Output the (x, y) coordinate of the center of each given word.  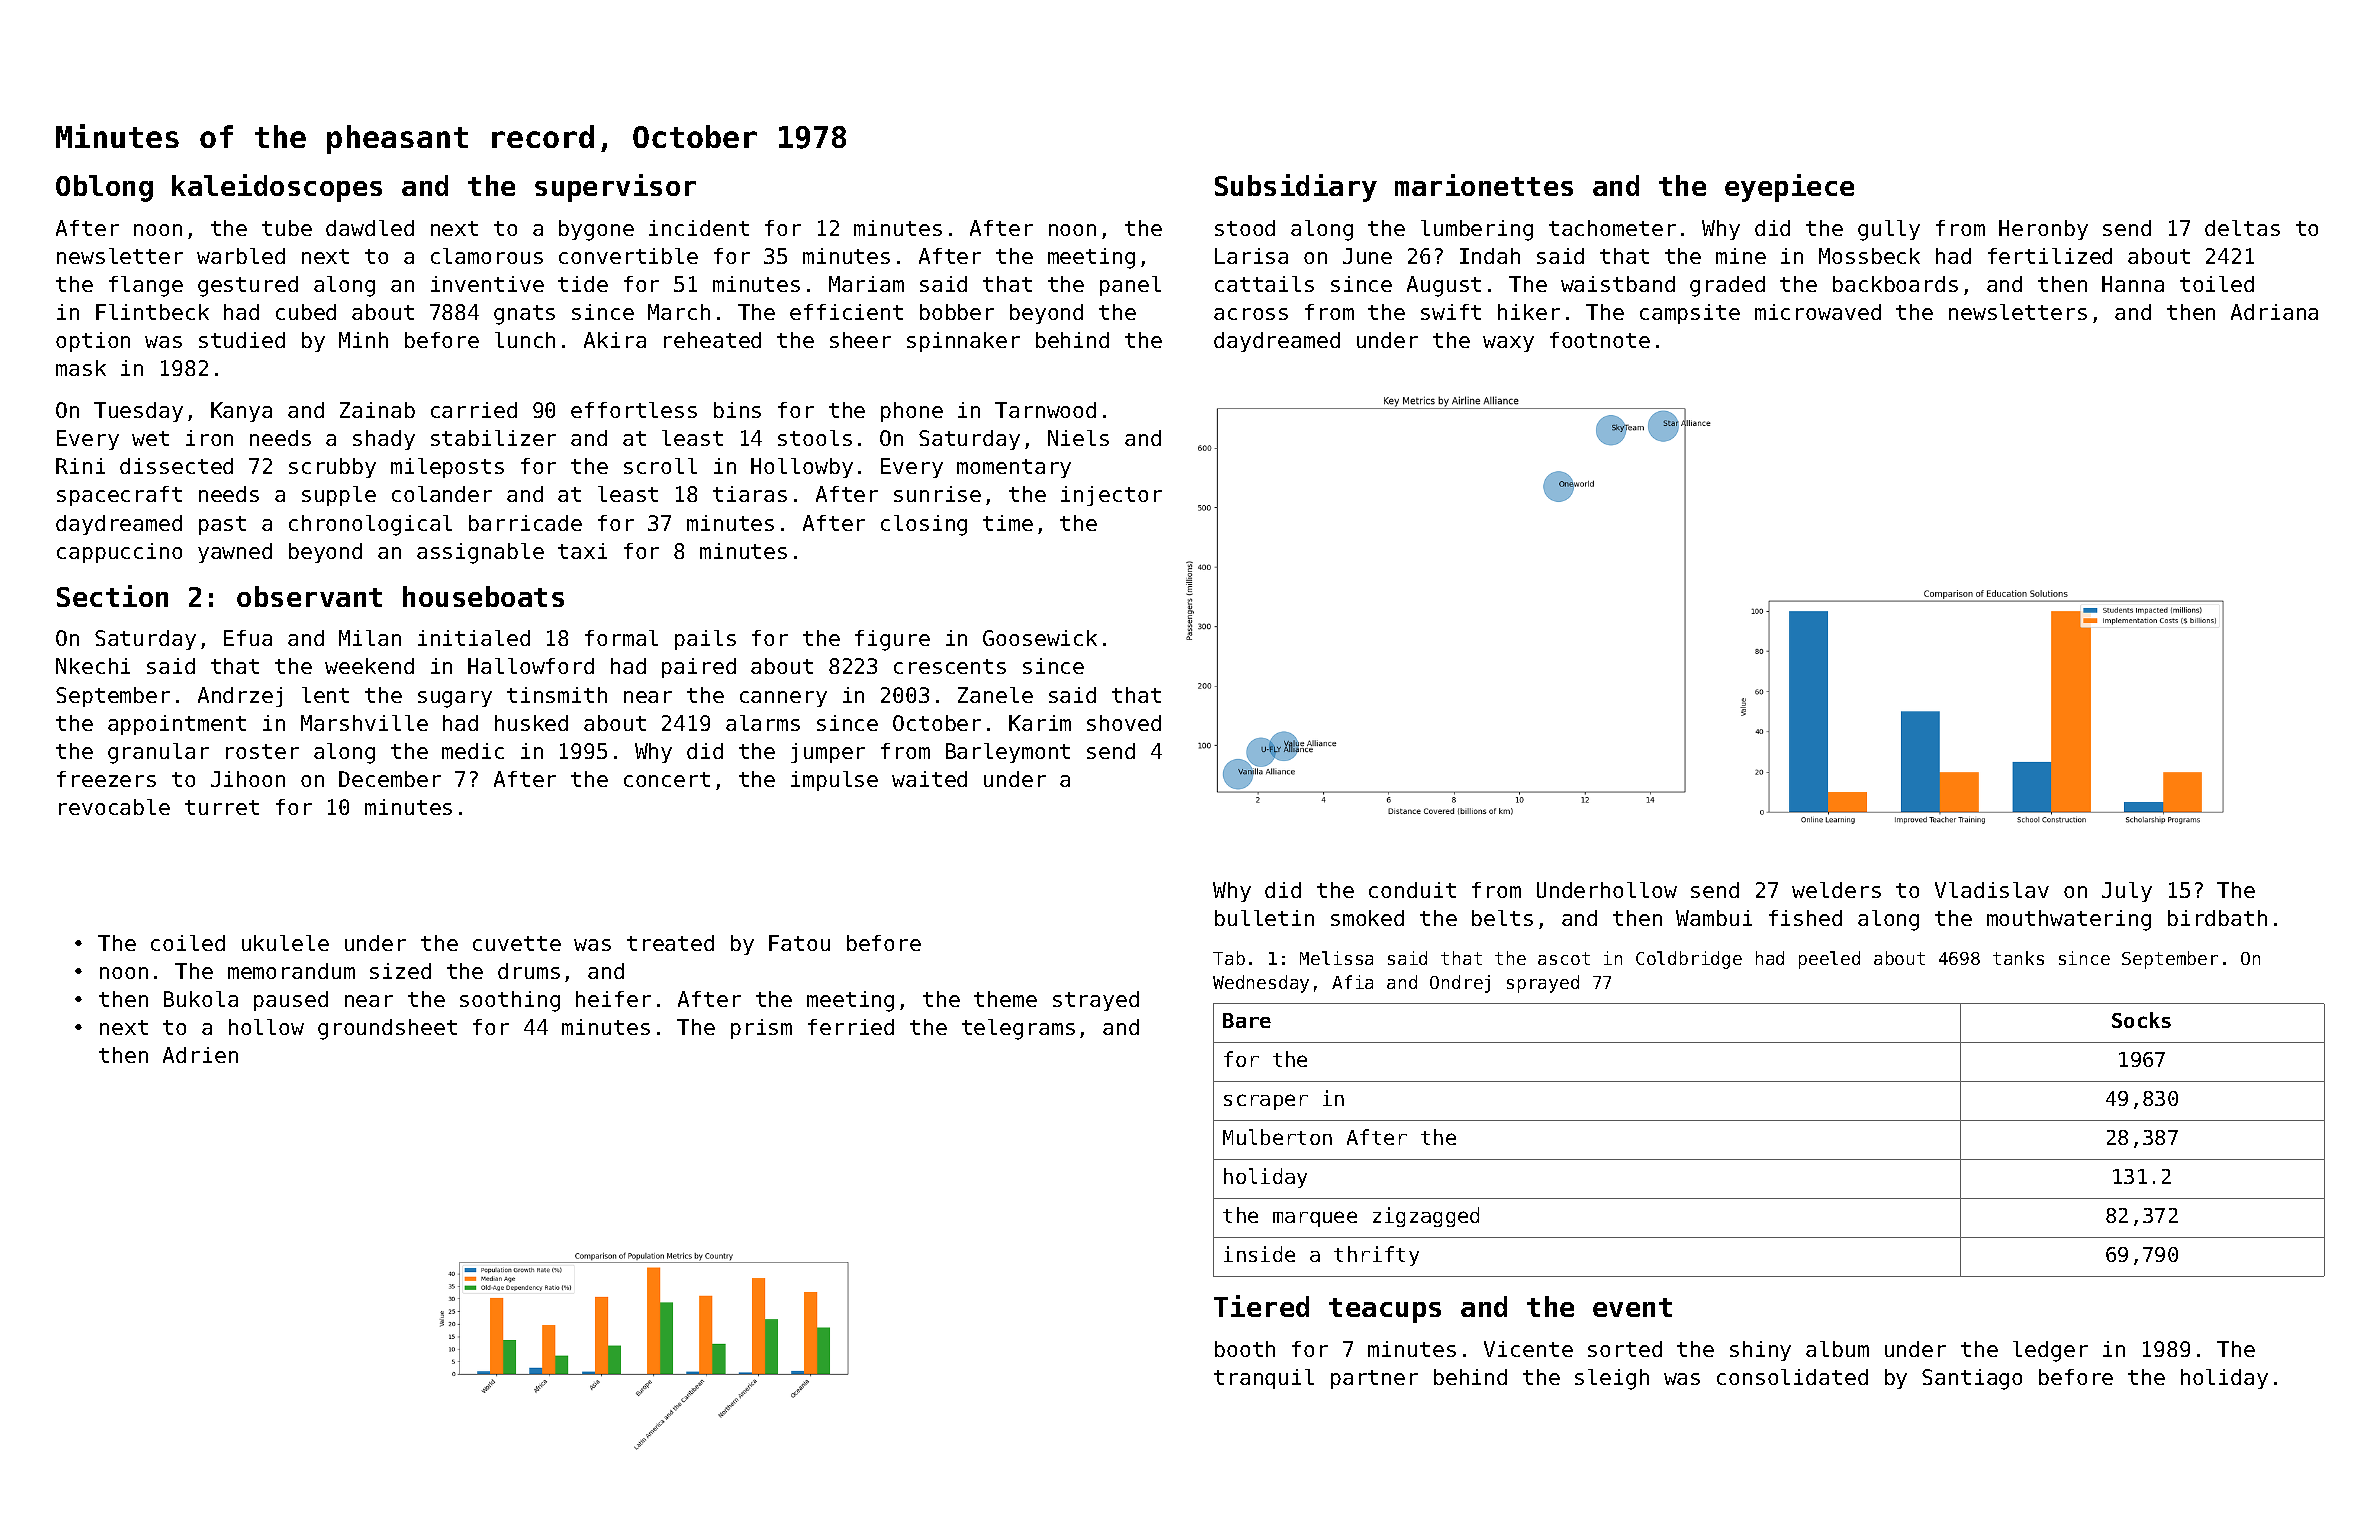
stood (1245, 228)
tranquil (1264, 1379)
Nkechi (93, 666)
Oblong (104, 188)
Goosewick (1040, 638)
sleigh (1612, 1379)
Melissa (1336, 958)
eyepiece (1789, 188)
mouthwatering (2069, 920)
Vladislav (1992, 890)
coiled (188, 943)
